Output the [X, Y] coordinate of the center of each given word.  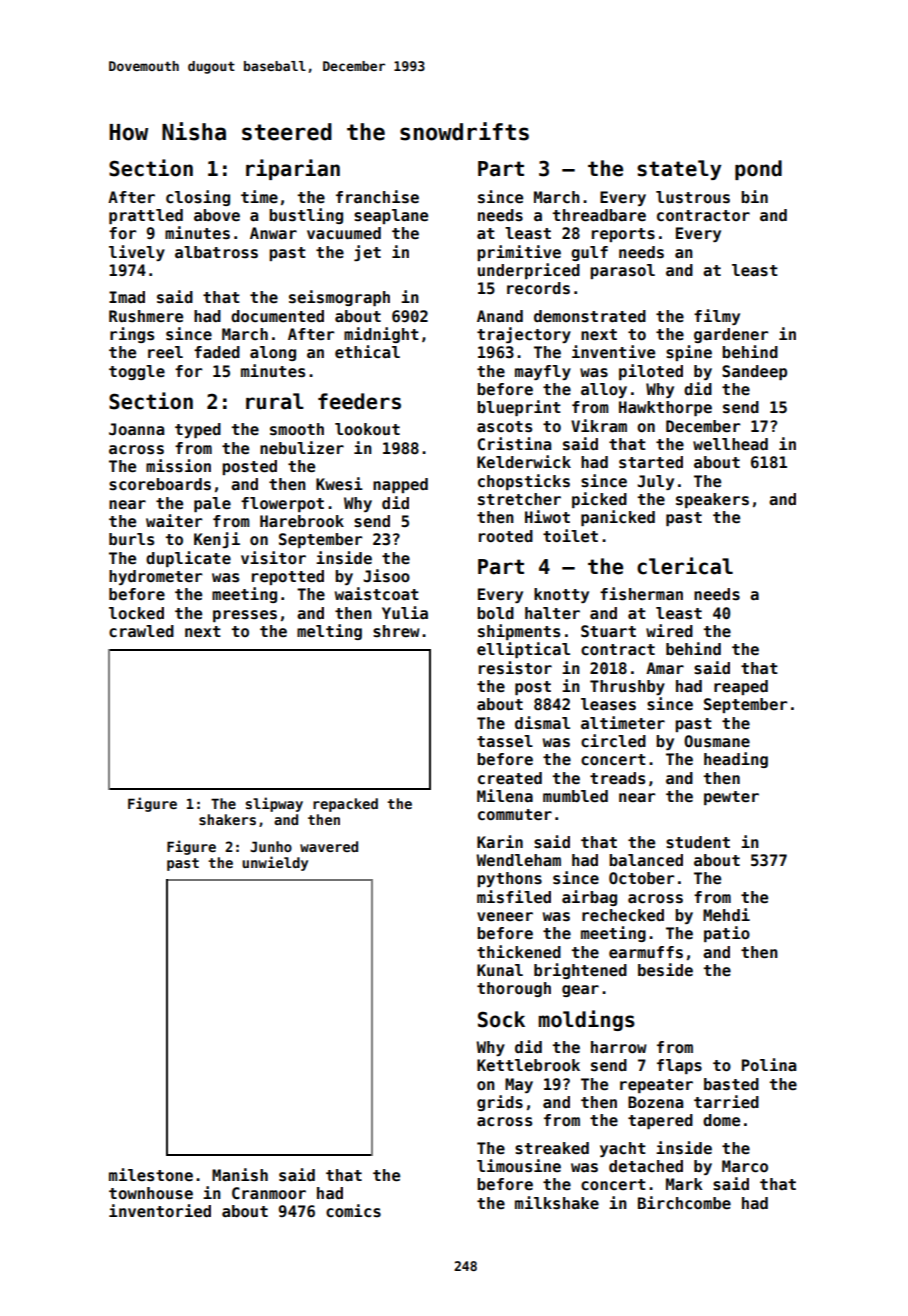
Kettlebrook [528, 1065]
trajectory [524, 335]
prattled [146, 216]
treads [617, 778]
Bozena [655, 1102]
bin [754, 196]
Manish [240, 1175]
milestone [151, 1175]
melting [329, 632]
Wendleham [518, 860]
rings [132, 335]
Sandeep [754, 372]
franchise [377, 197]
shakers [227, 819]
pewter [731, 798]
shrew [396, 631]
